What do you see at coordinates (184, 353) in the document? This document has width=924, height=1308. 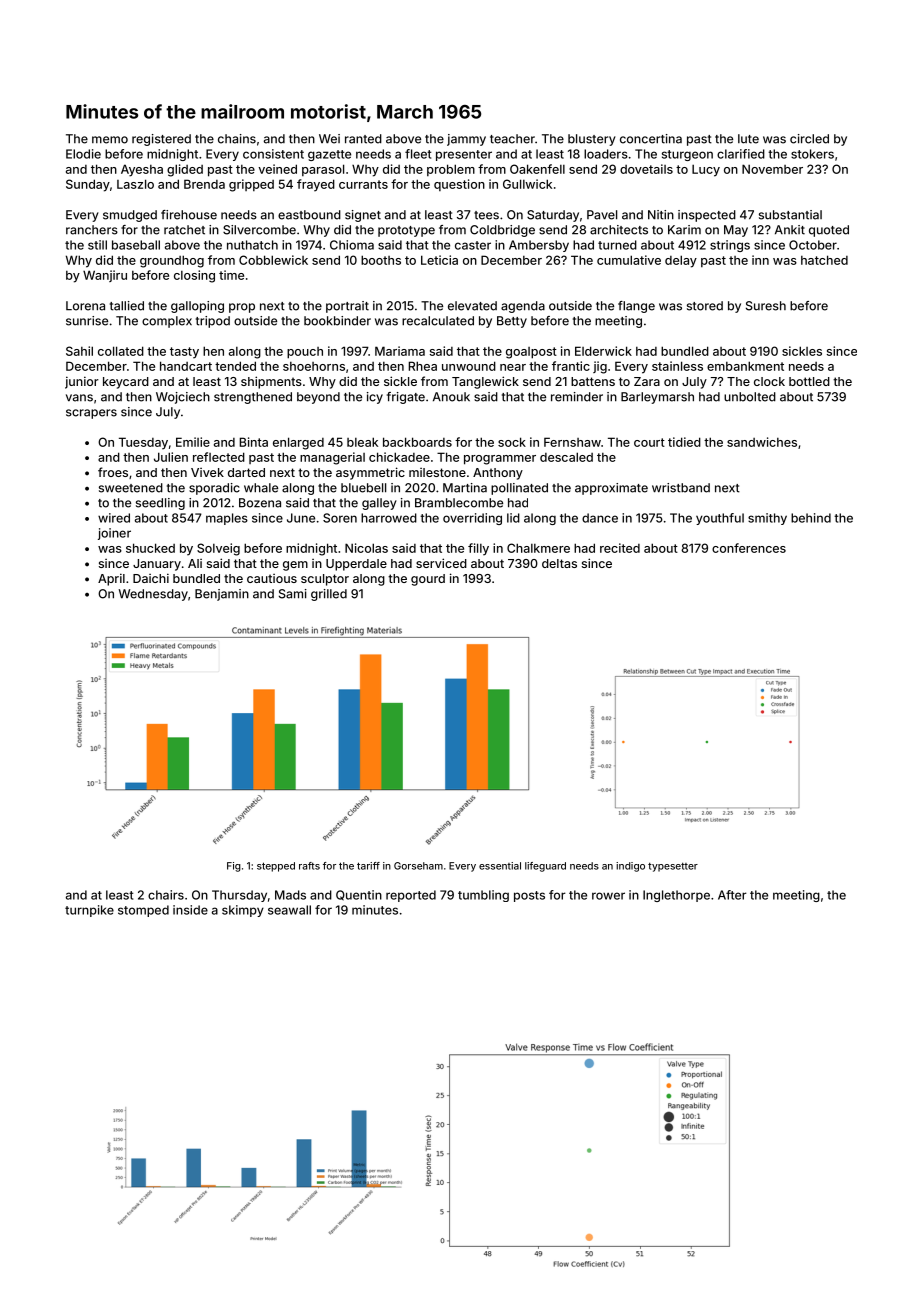 I see `tasty` at bounding box center [184, 353].
